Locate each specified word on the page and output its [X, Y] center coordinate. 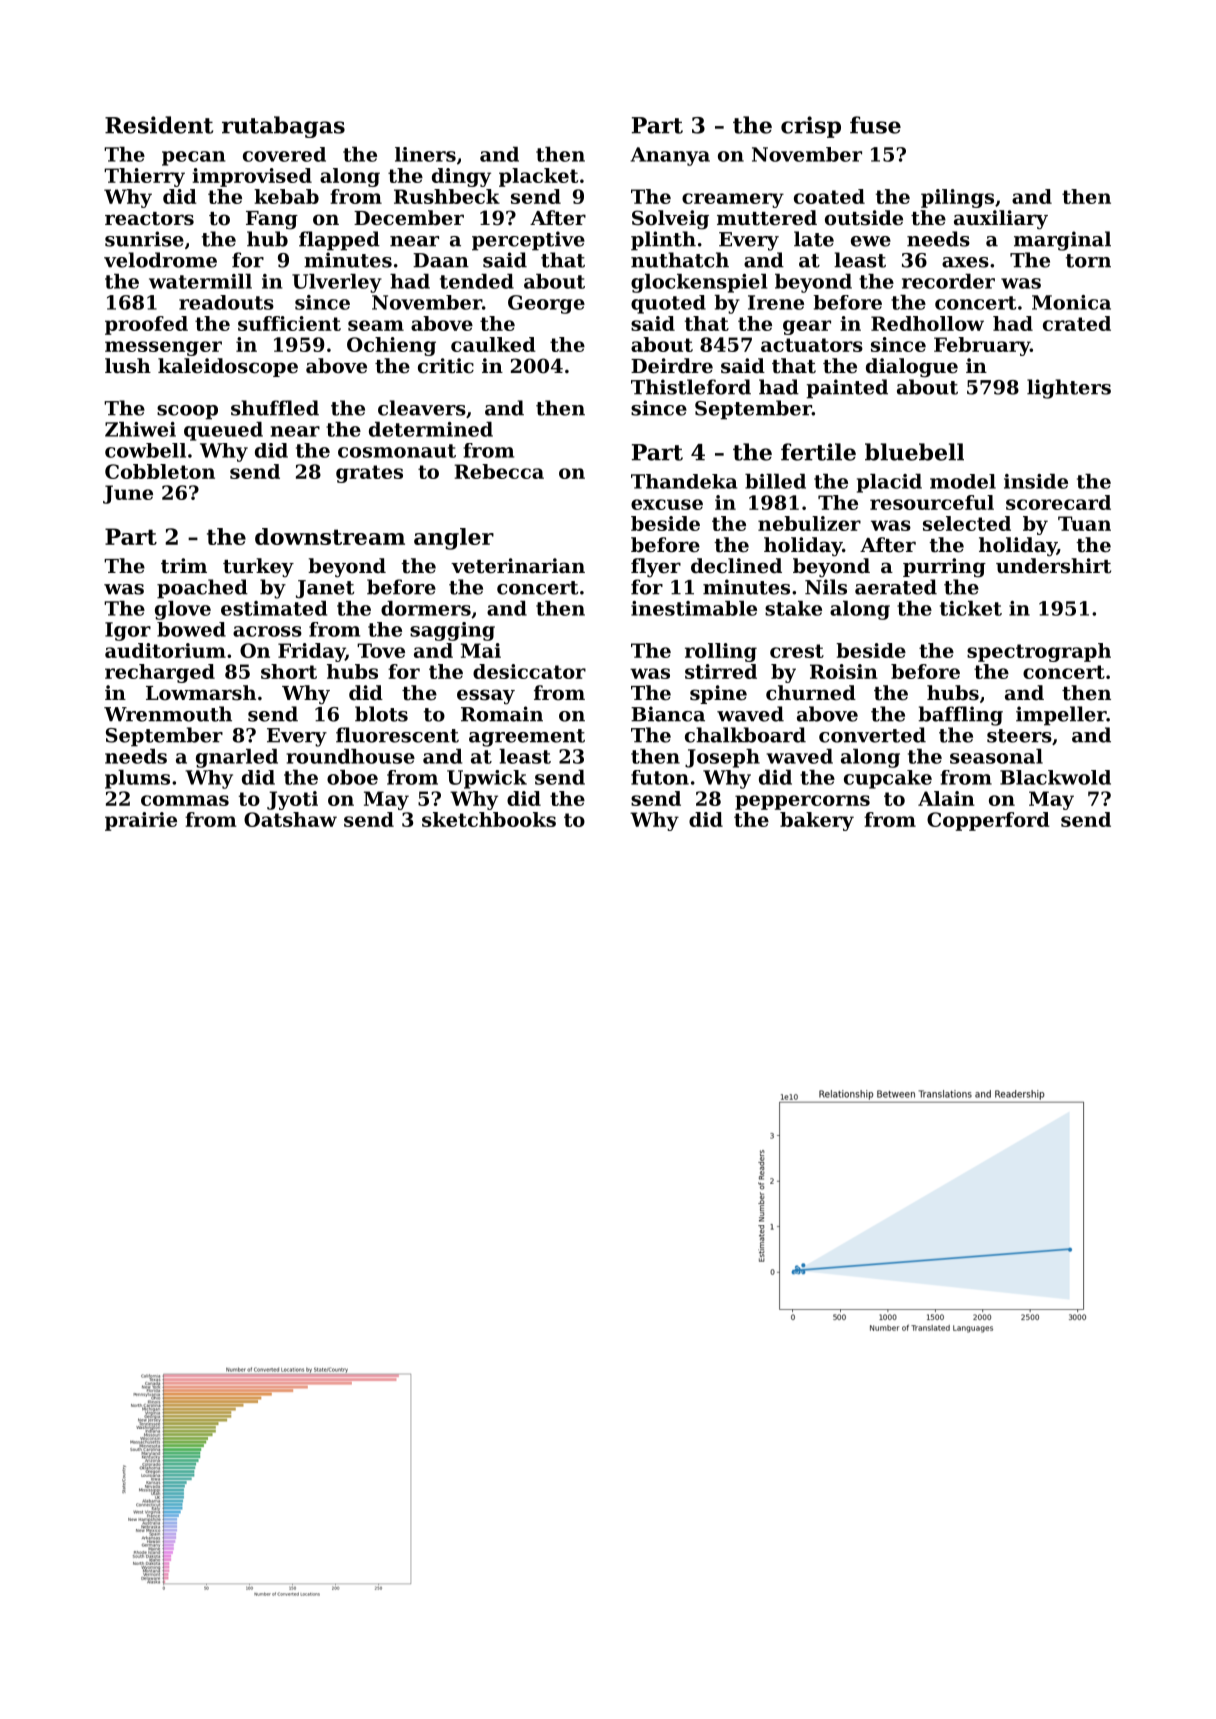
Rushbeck [447, 196]
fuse [875, 125]
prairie [141, 821]
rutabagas [283, 127]
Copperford [988, 821]
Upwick [487, 779]
